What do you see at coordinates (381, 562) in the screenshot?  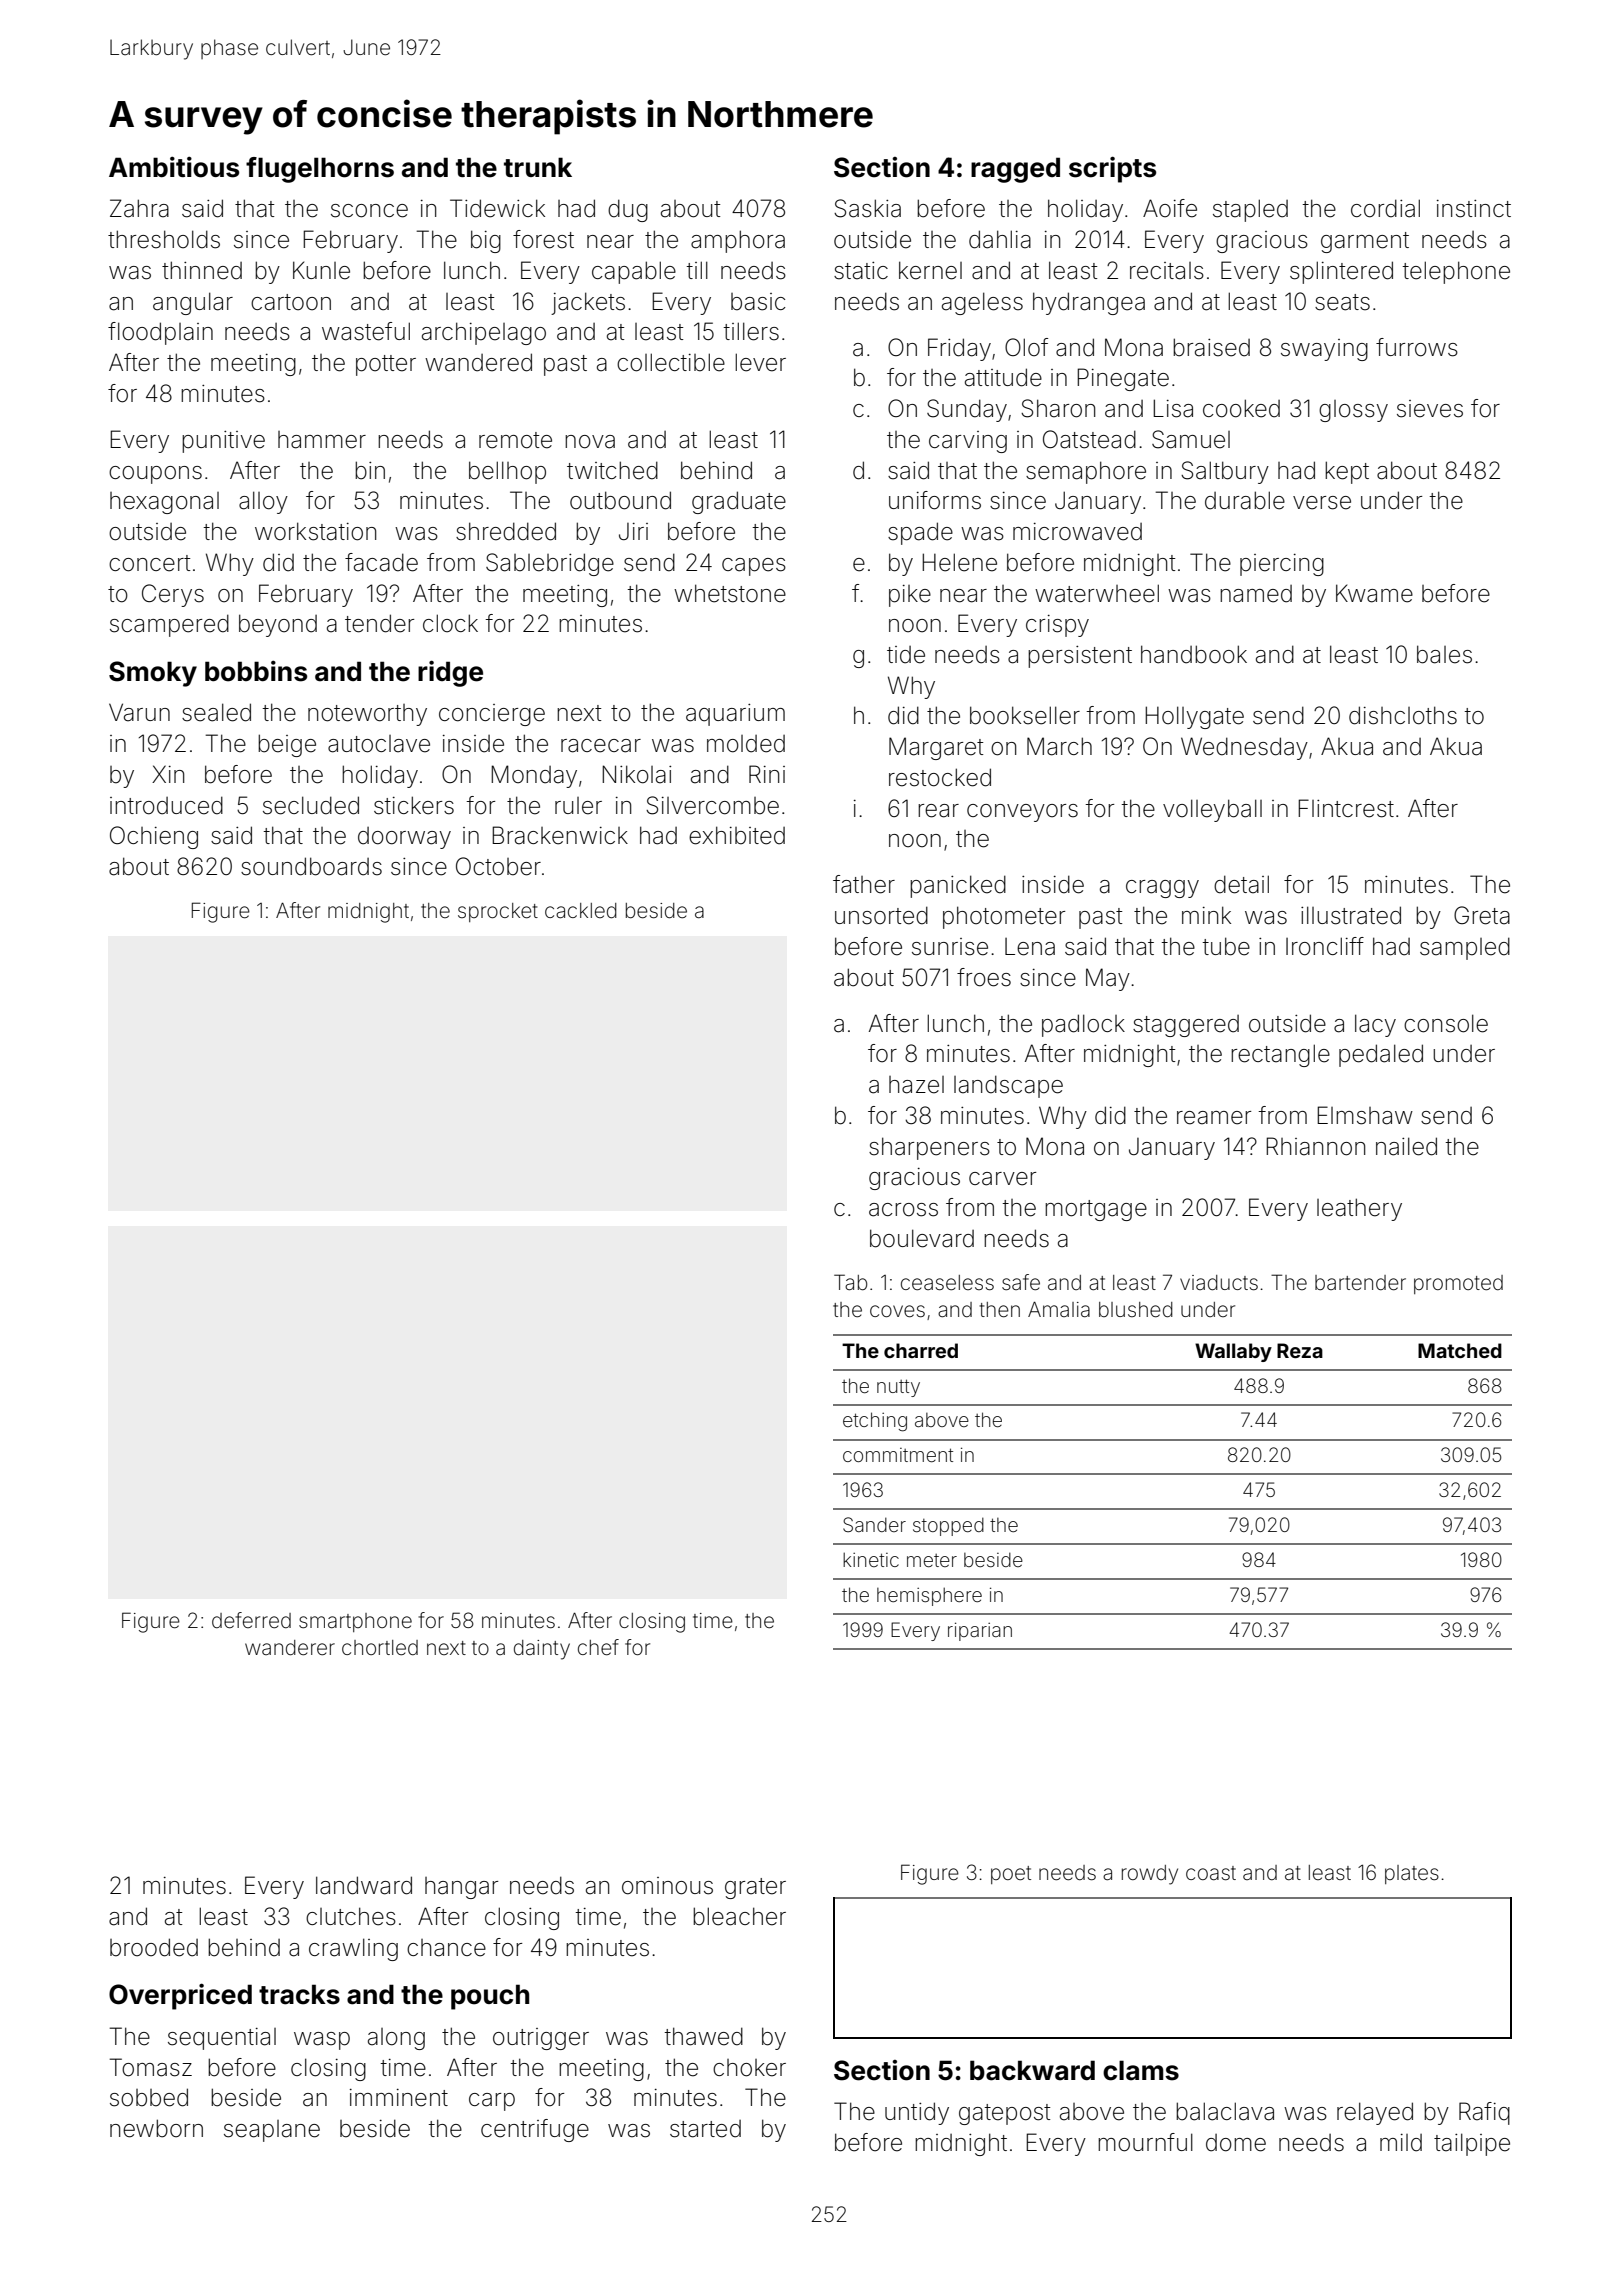 I see `facade` at bounding box center [381, 562].
